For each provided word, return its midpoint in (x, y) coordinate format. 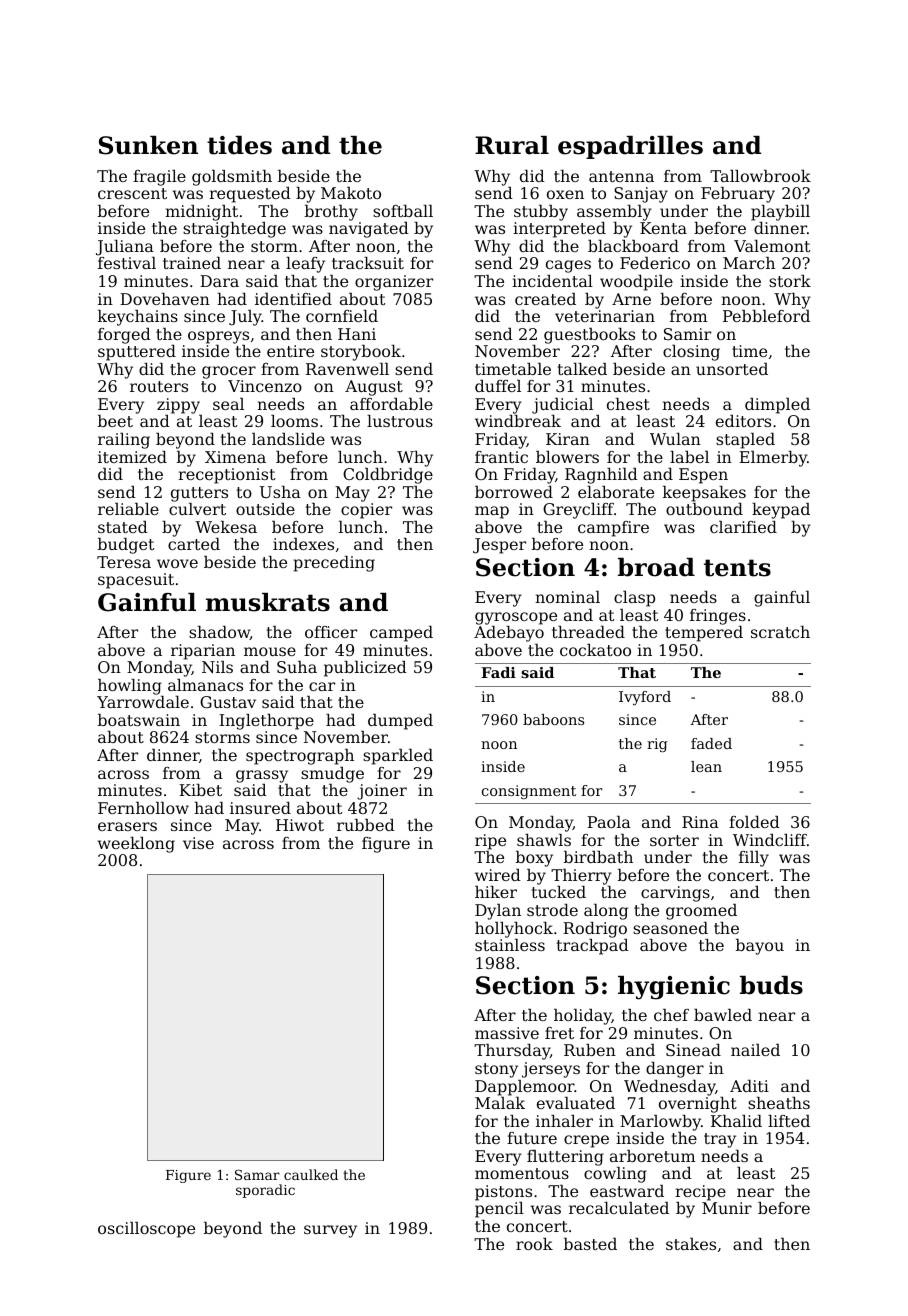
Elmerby (773, 459)
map (492, 512)
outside (265, 509)
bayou (760, 947)
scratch (780, 632)
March (749, 263)
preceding (334, 564)
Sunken (148, 145)
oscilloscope (146, 1230)
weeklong (136, 845)
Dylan (498, 912)
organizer (394, 283)
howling (130, 687)
